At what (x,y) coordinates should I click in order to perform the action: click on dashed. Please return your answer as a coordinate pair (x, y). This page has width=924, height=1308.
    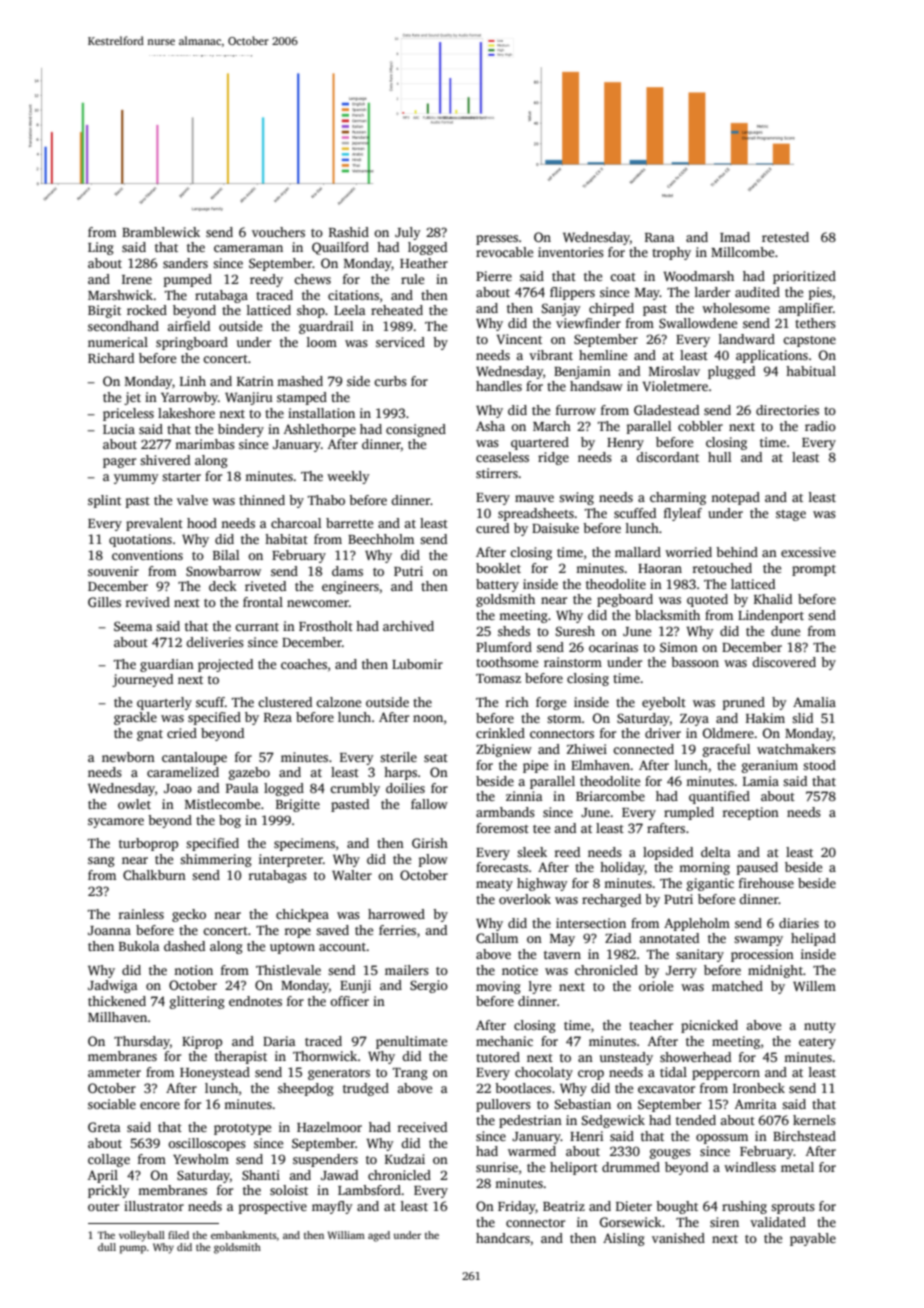
    Looking at the image, I should click on (184, 946).
